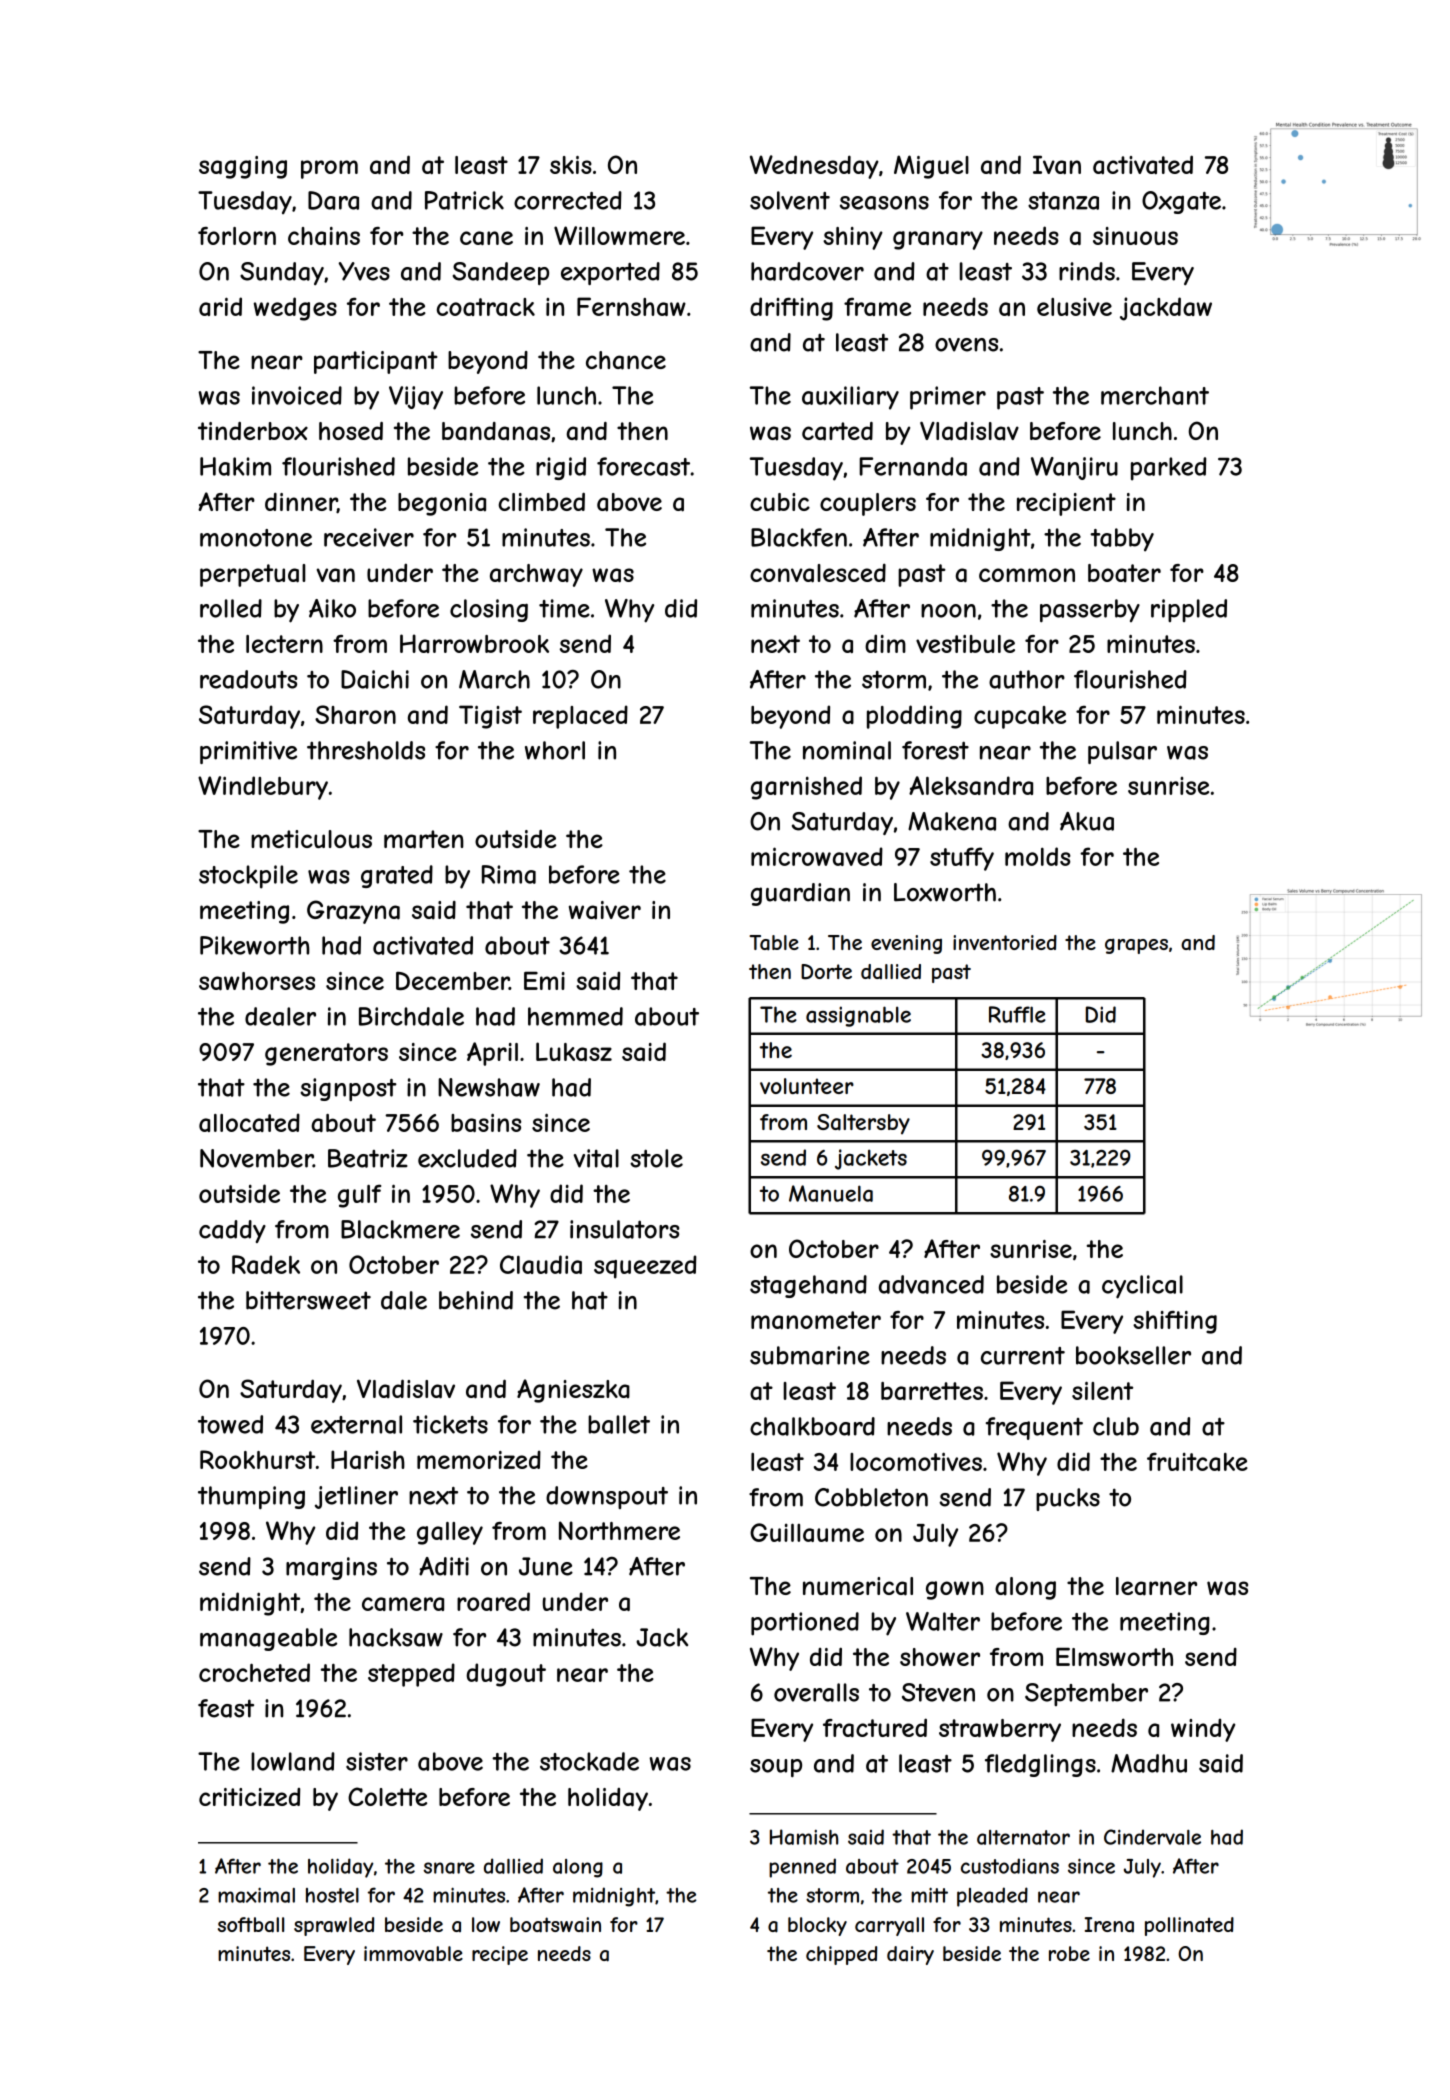  Describe the element at coordinates (802, 1868) in the document. I see `penned` at that location.
